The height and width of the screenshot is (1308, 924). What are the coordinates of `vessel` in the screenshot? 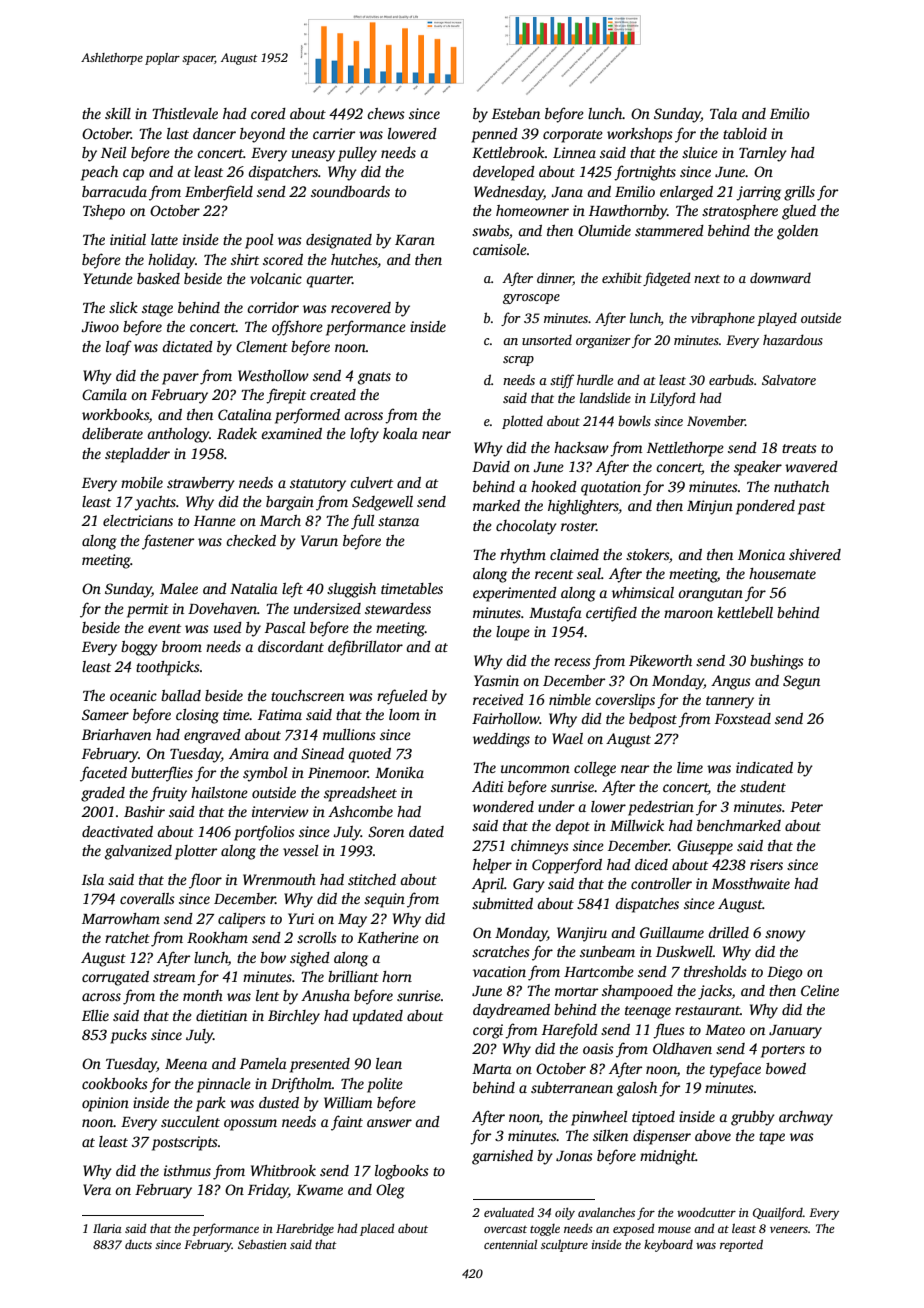 It's located at (300, 850).
